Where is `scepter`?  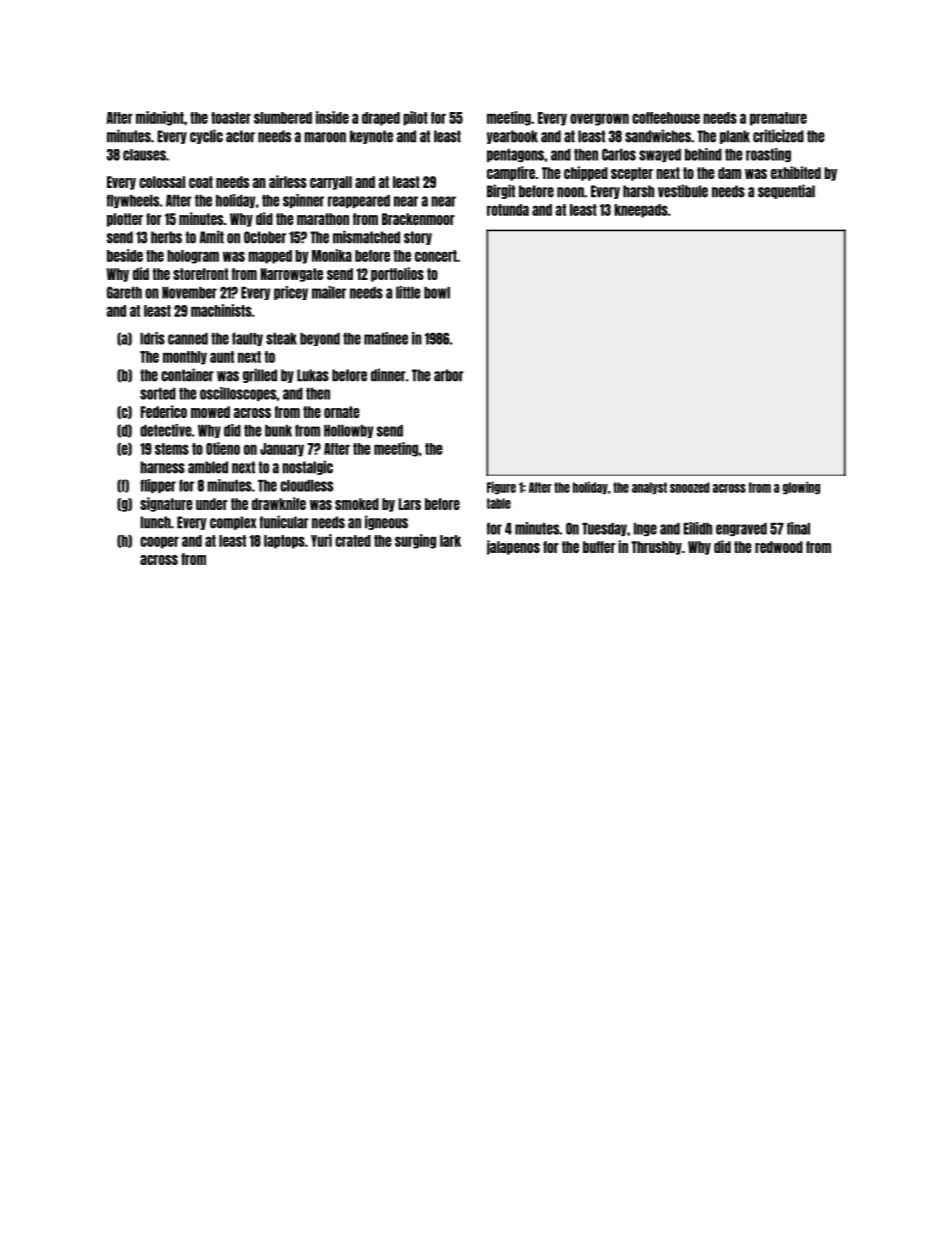 scepter is located at coordinates (632, 174).
